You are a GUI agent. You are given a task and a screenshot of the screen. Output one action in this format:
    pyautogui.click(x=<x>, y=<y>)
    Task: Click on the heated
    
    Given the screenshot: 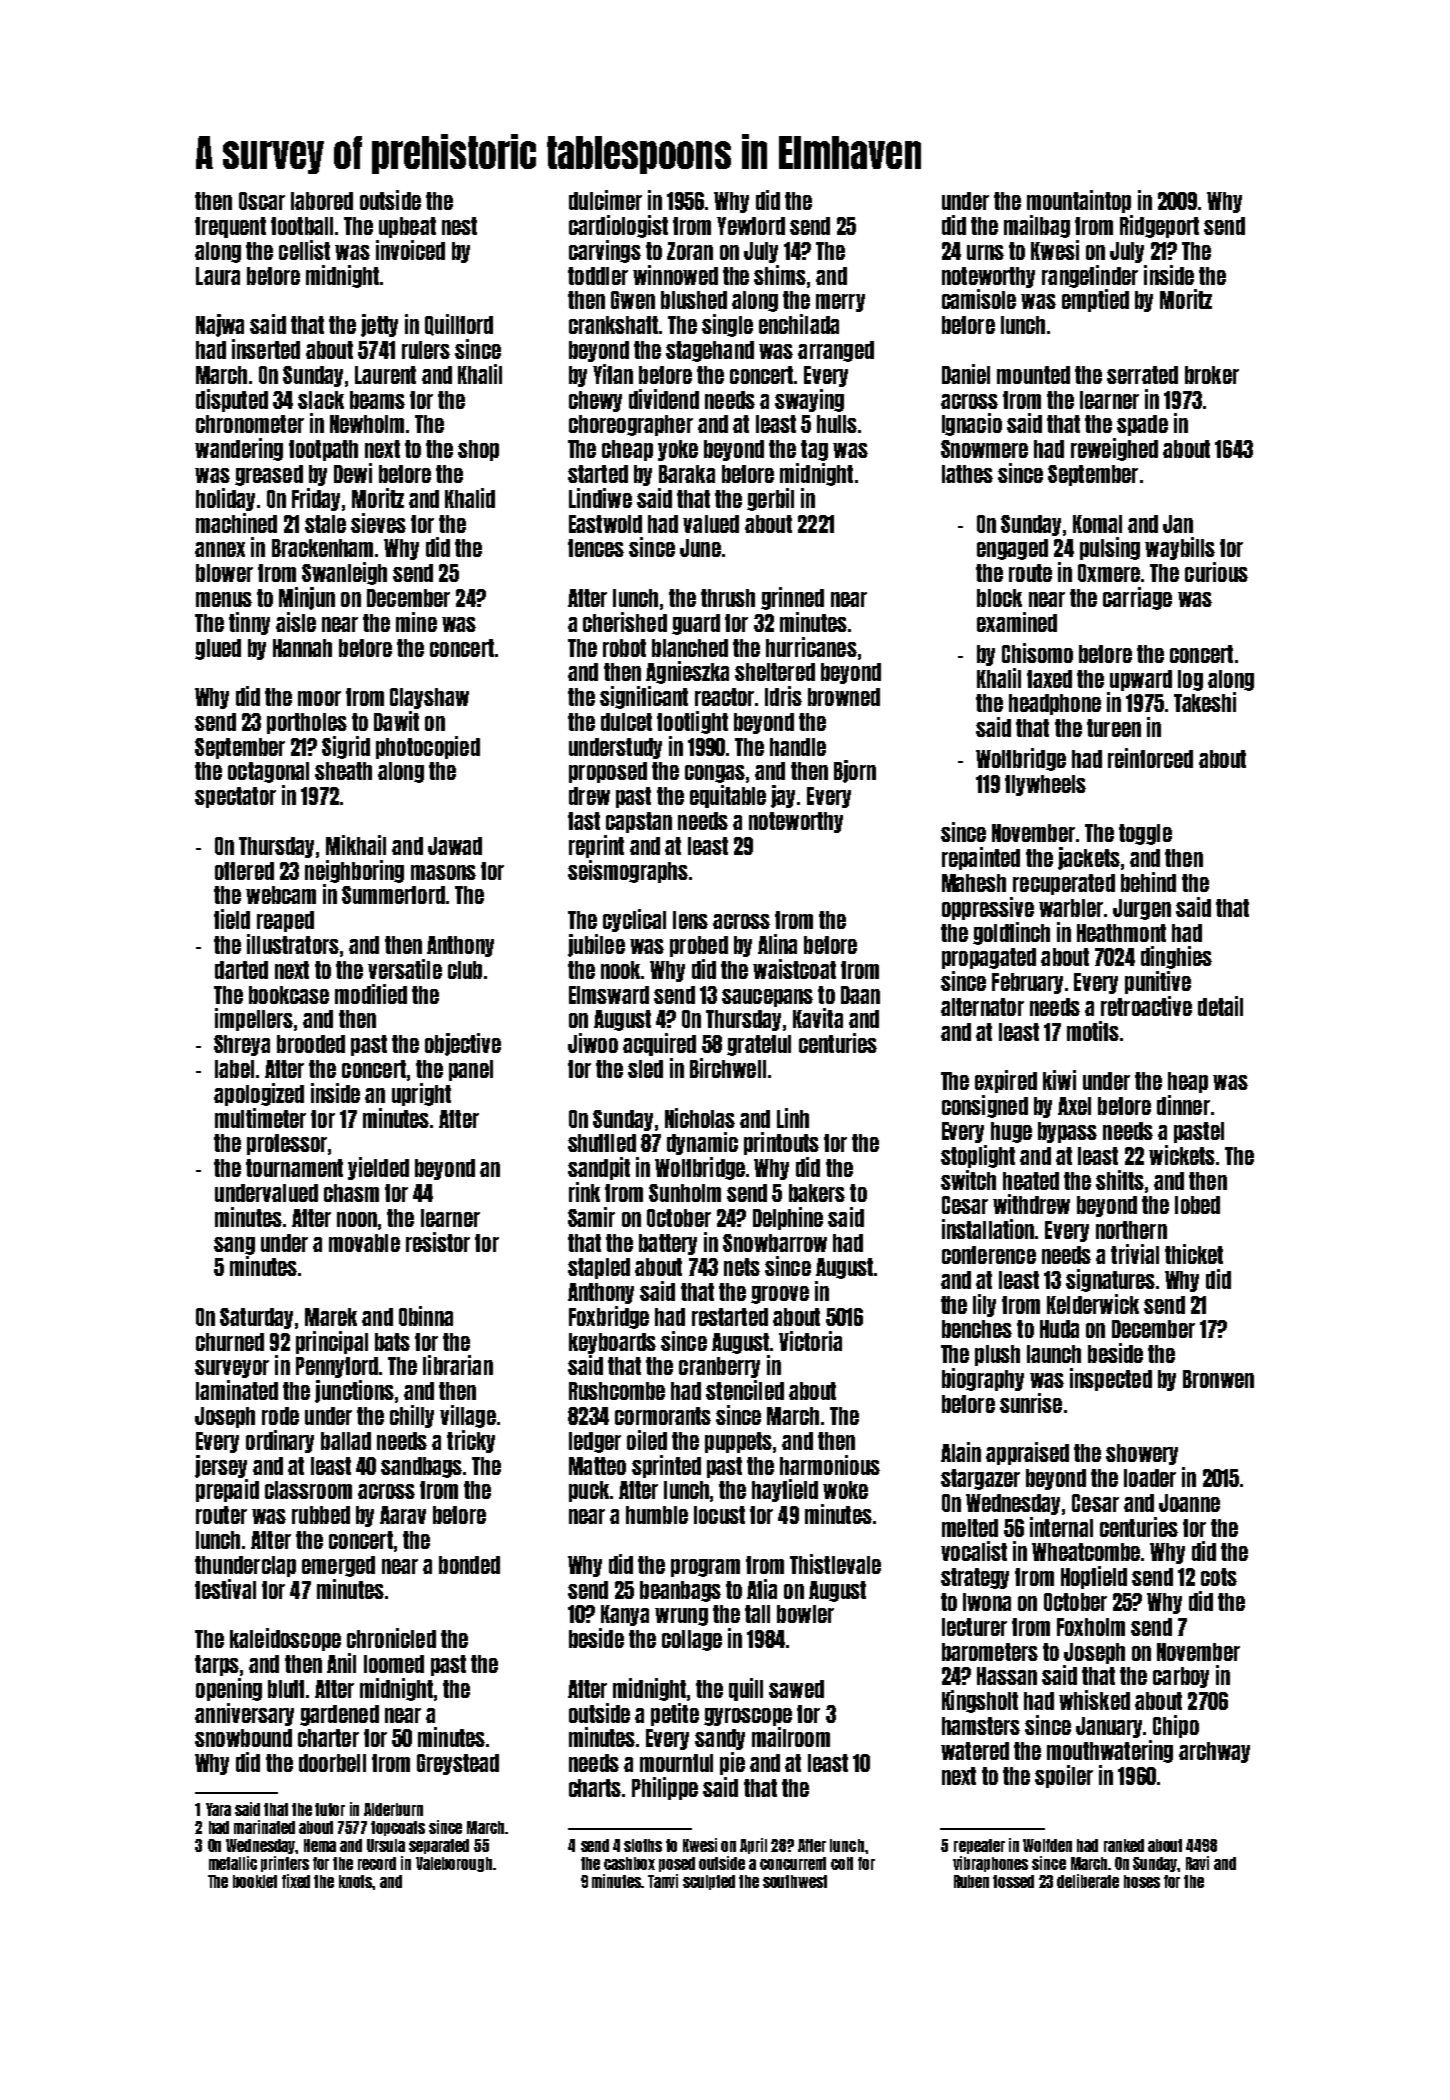 What is the action you would take?
    pyautogui.click(x=1031, y=1181)
